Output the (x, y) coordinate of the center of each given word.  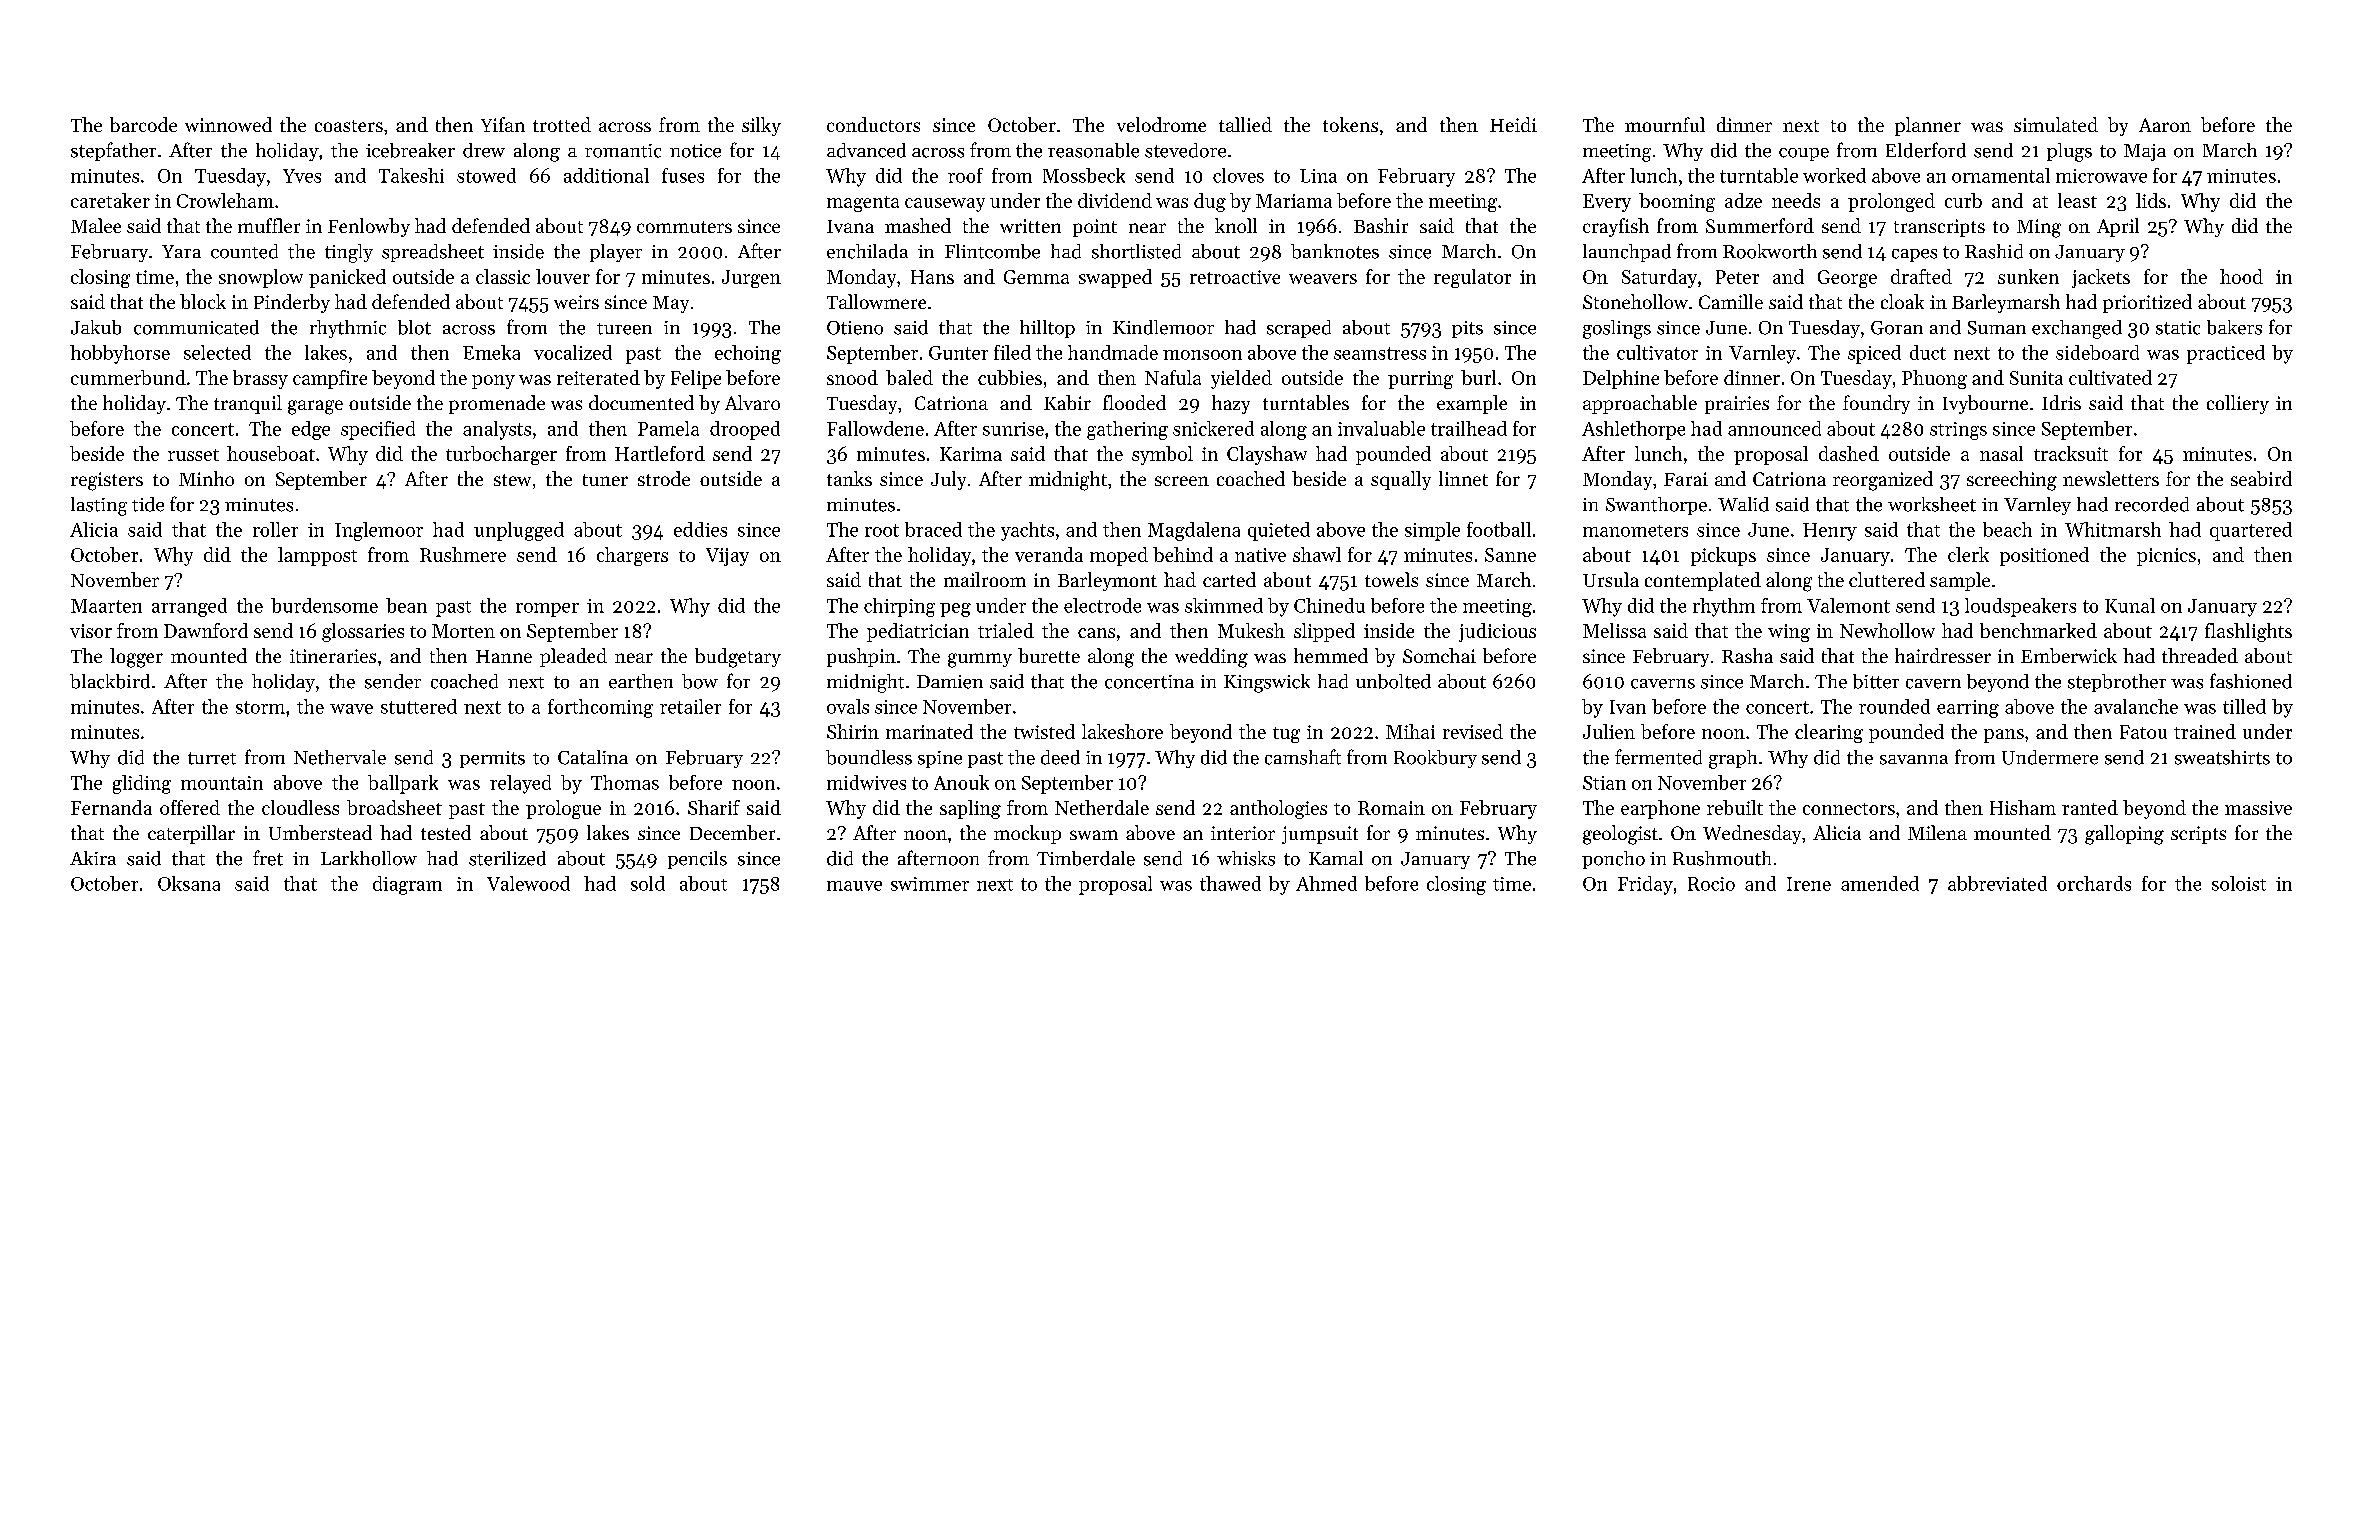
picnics (2166, 557)
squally (1401, 480)
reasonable (1093, 150)
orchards (2094, 883)
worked (1834, 175)
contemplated (1703, 581)
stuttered (419, 706)
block (203, 301)
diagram (407, 885)
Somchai (1439, 655)
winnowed (228, 124)
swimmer (930, 884)
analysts (497, 430)
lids (2151, 200)
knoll (1236, 225)
